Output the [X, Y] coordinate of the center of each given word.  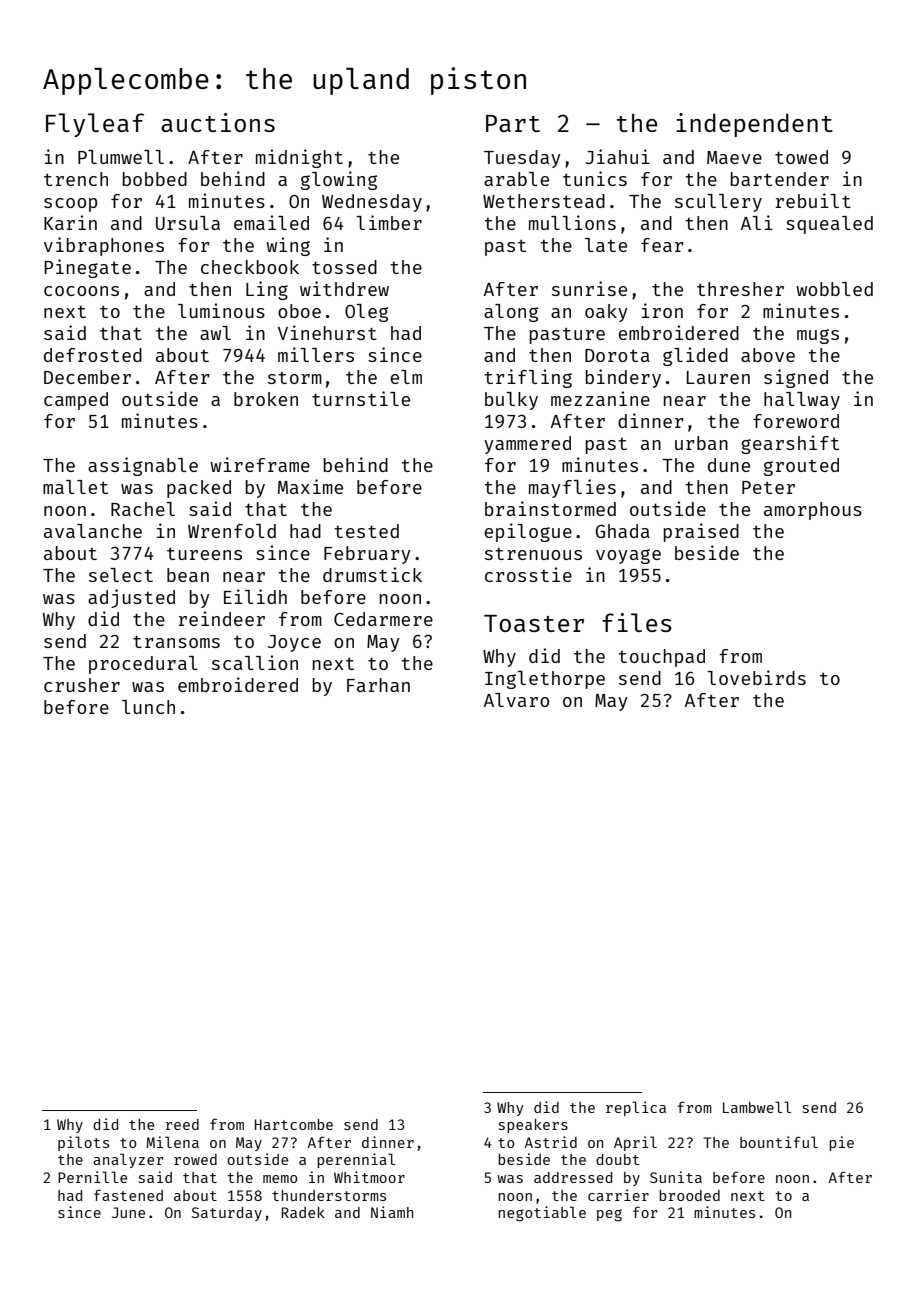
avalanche [93, 531]
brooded [689, 1195]
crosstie [528, 574]
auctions [218, 122]
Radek [303, 1212]
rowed [195, 1159]
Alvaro [516, 700]
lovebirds [756, 677]
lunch [148, 707]
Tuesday [522, 159]
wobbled [834, 289]
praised [701, 532]
